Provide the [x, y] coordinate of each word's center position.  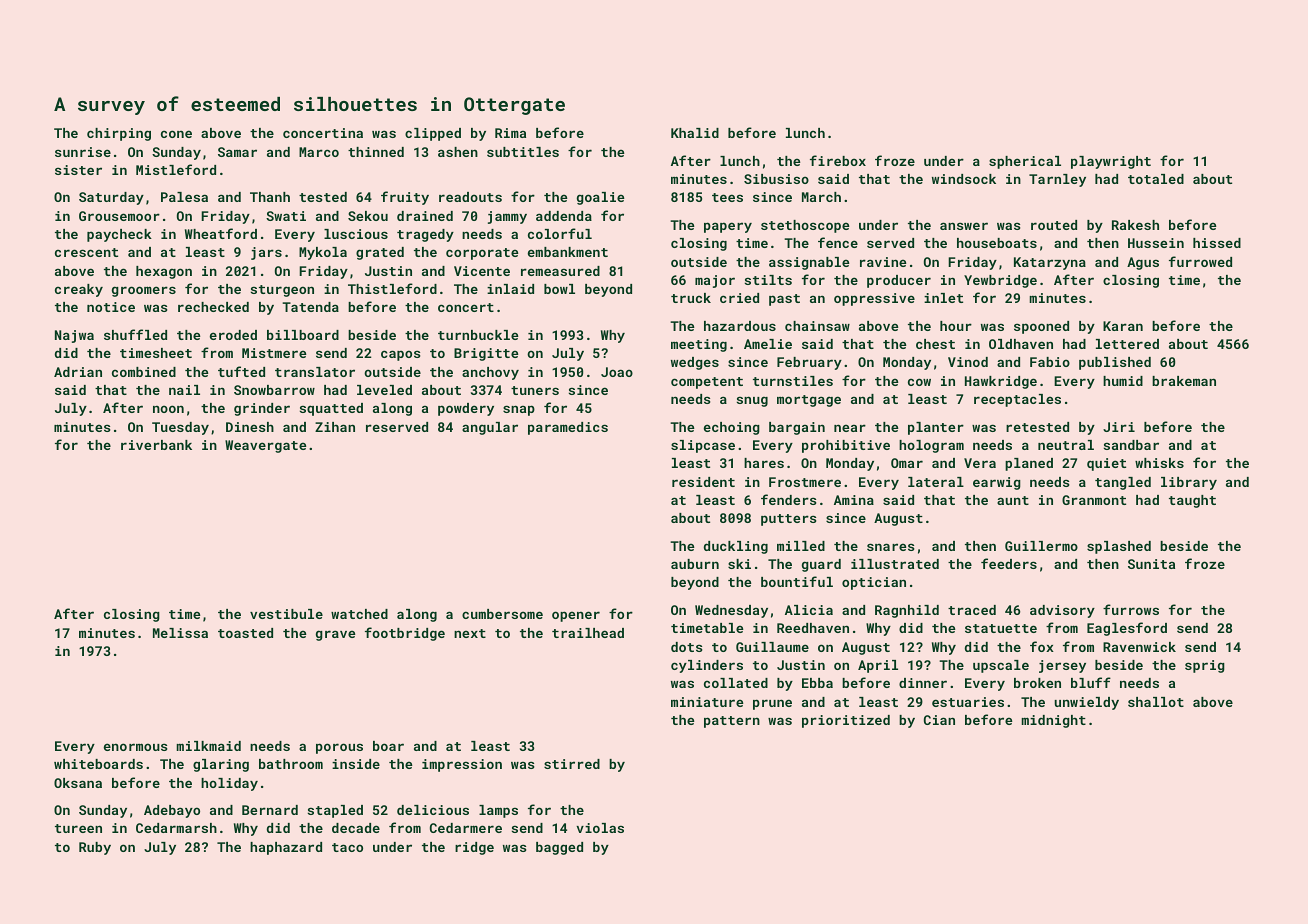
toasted [245, 633]
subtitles [523, 152]
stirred [572, 764]
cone [176, 134]
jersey [1062, 666]
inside [356, 764]
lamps [498, 811]
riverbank [156, 445]
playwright [1111, 162]
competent [707, 383]
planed [1029, 464]
